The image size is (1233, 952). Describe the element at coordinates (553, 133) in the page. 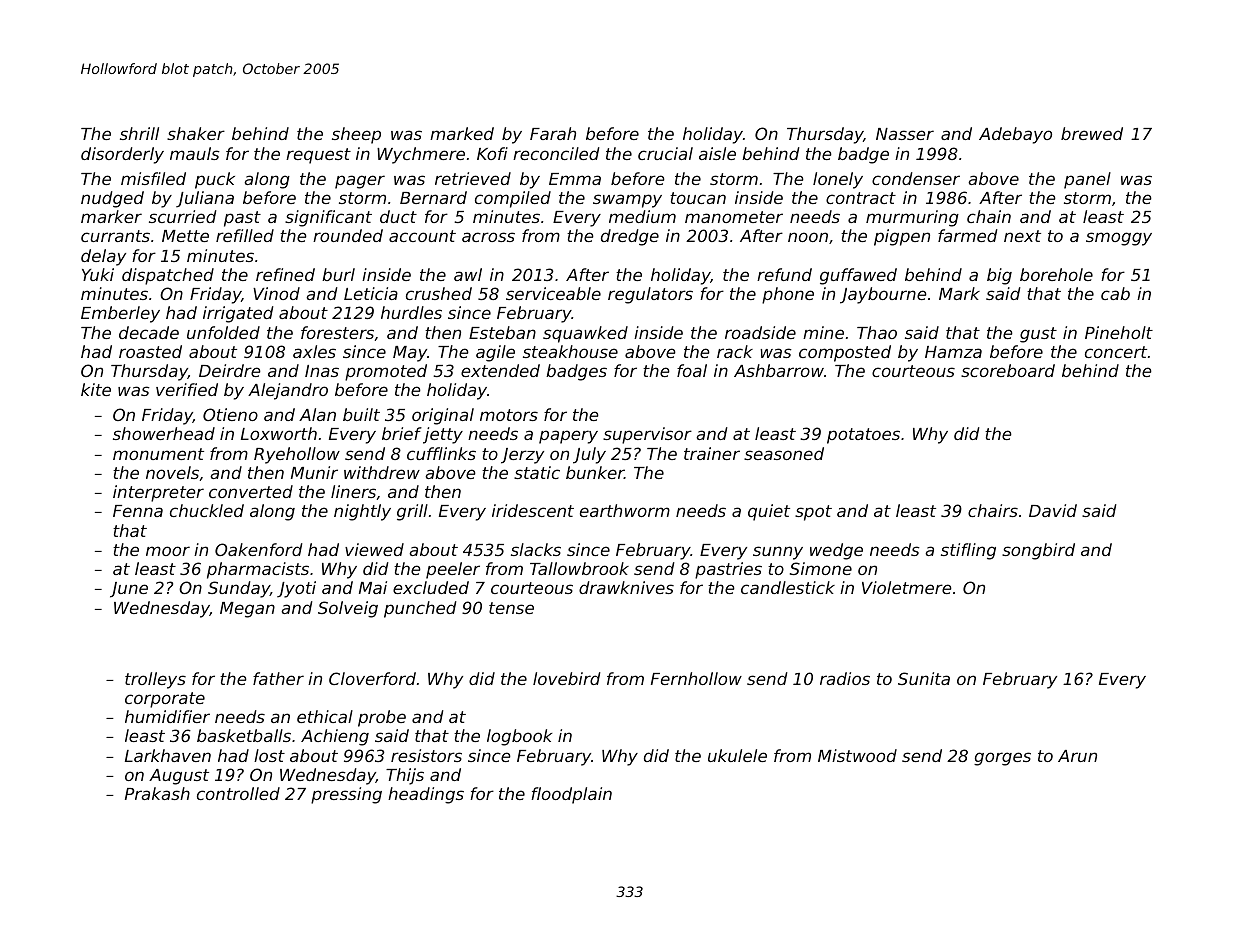

I see `Farah` at that location.
